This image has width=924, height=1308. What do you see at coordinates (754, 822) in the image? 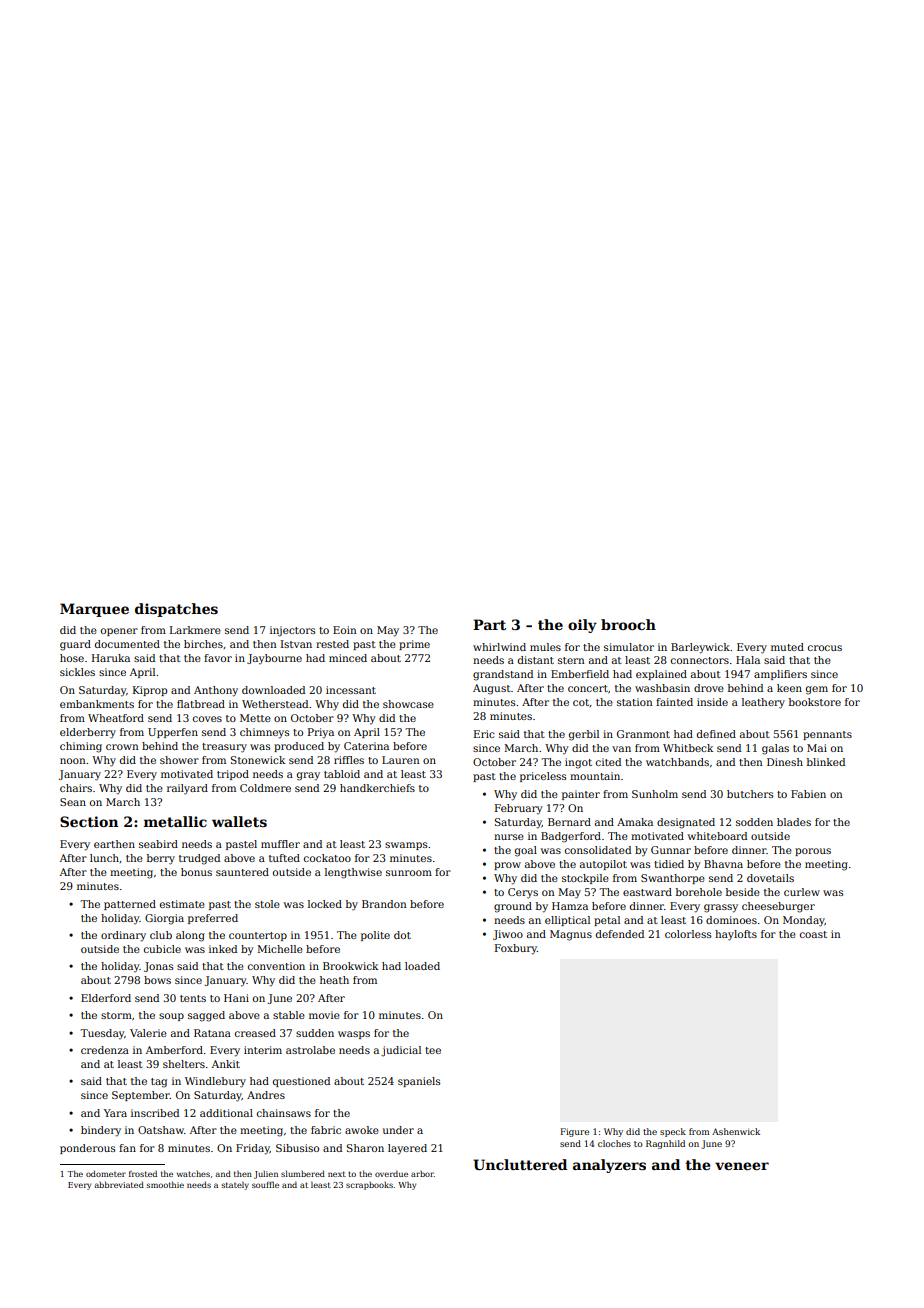
I see `sodden` at bounding box center [754, 822].
